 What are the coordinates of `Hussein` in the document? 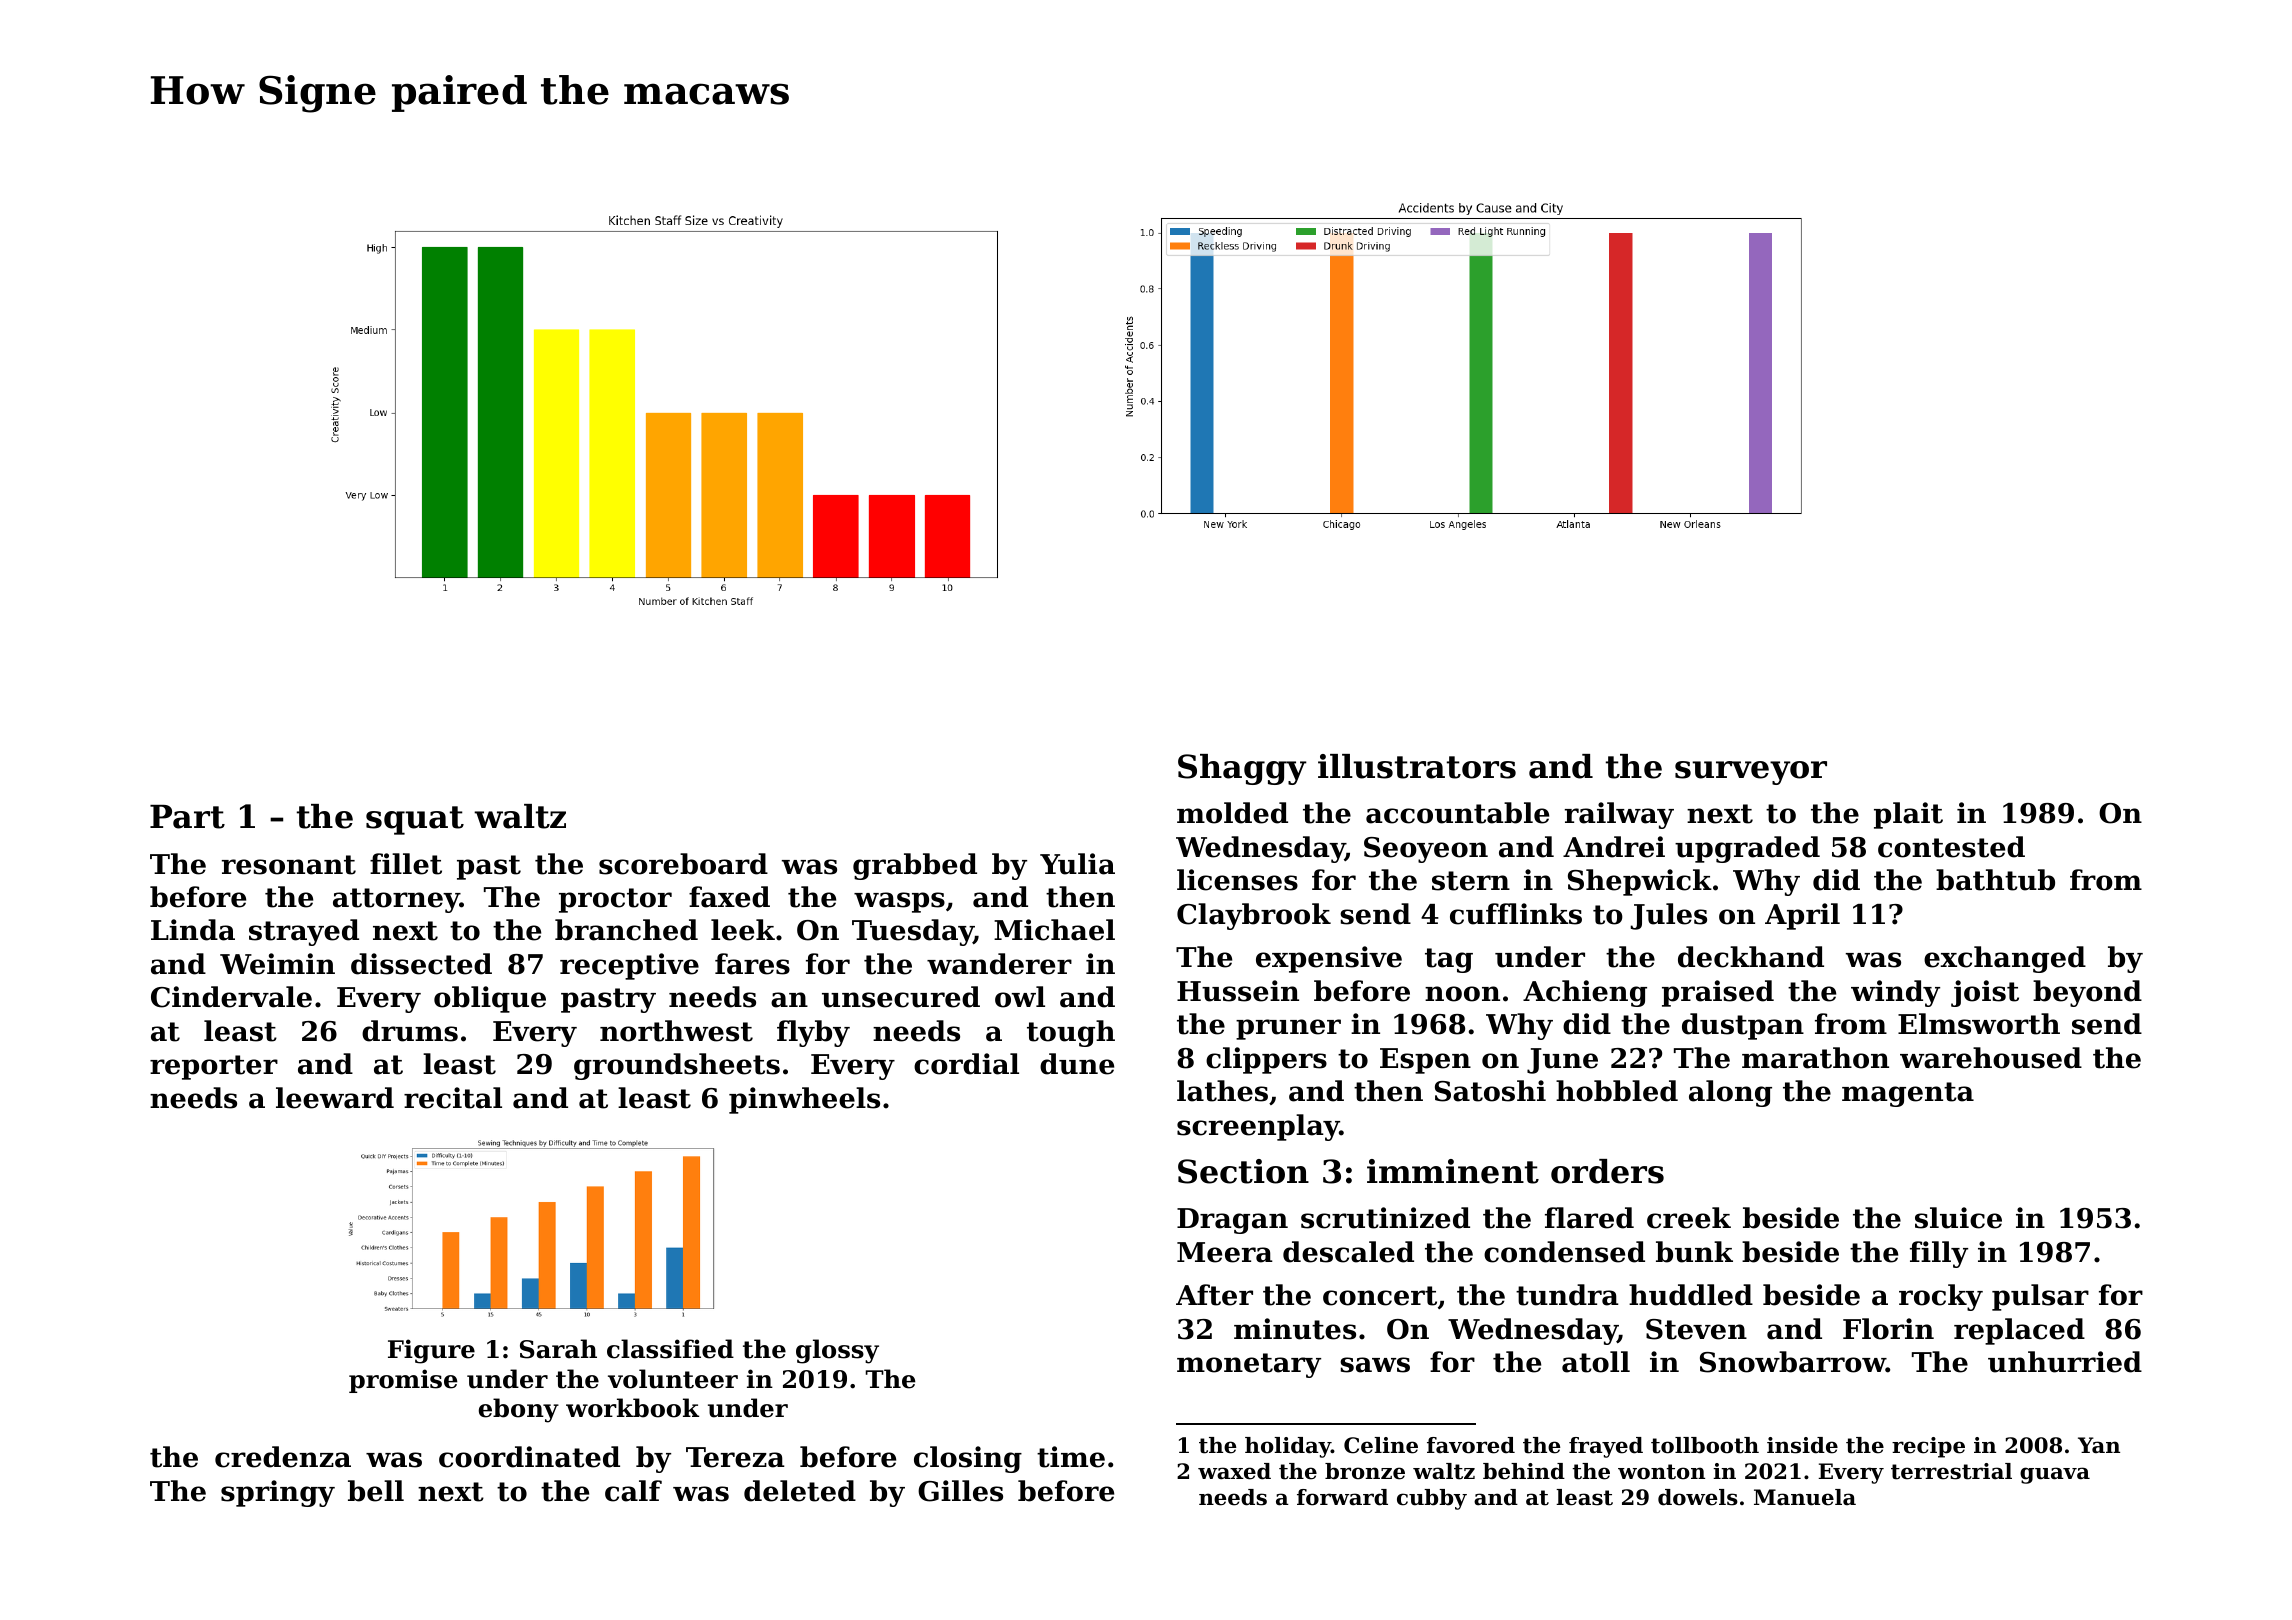 It's located at (1238, 991).
